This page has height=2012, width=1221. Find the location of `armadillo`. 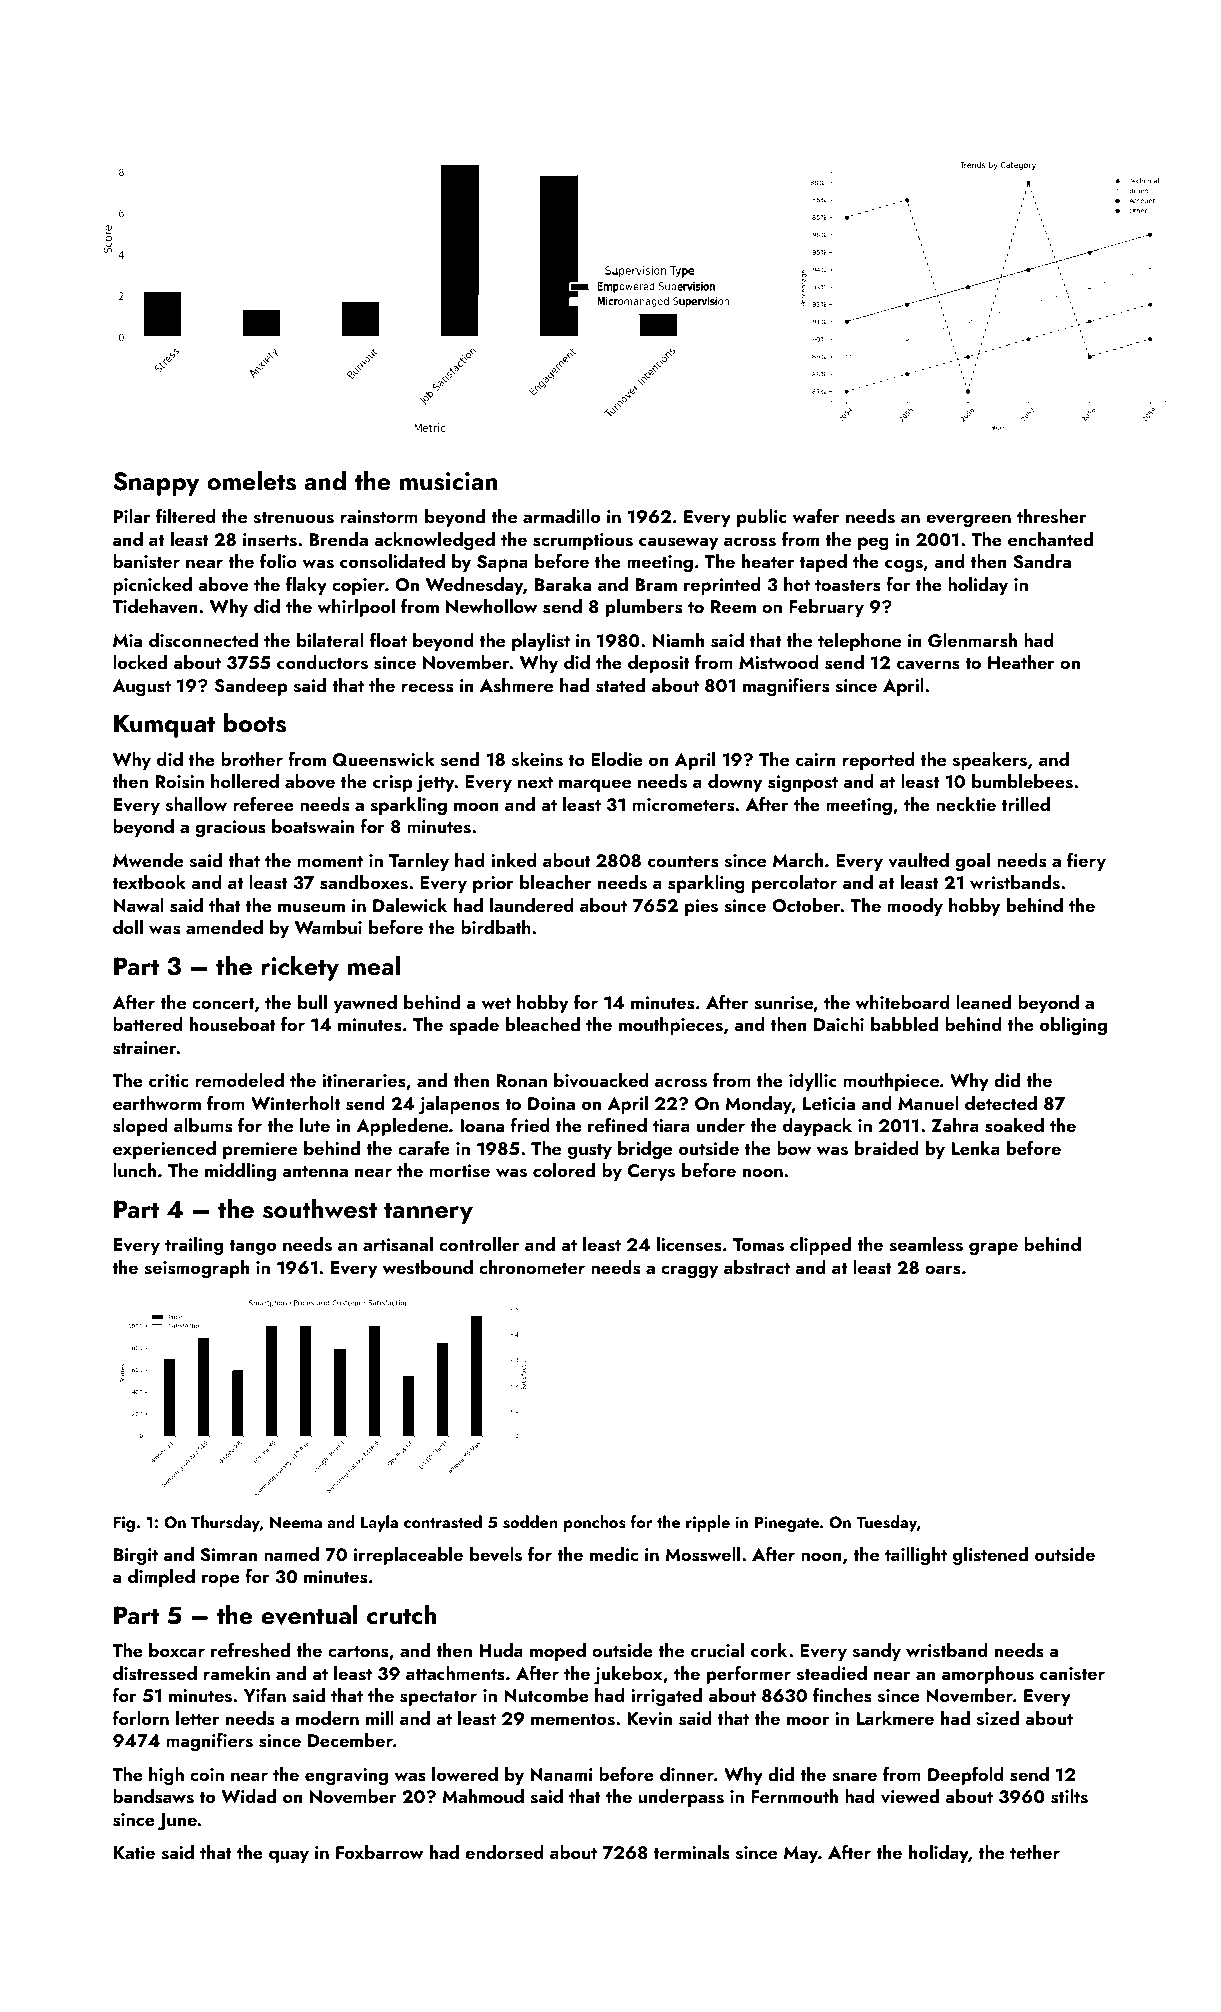

armadillo is located at coordinates (561, 516).
